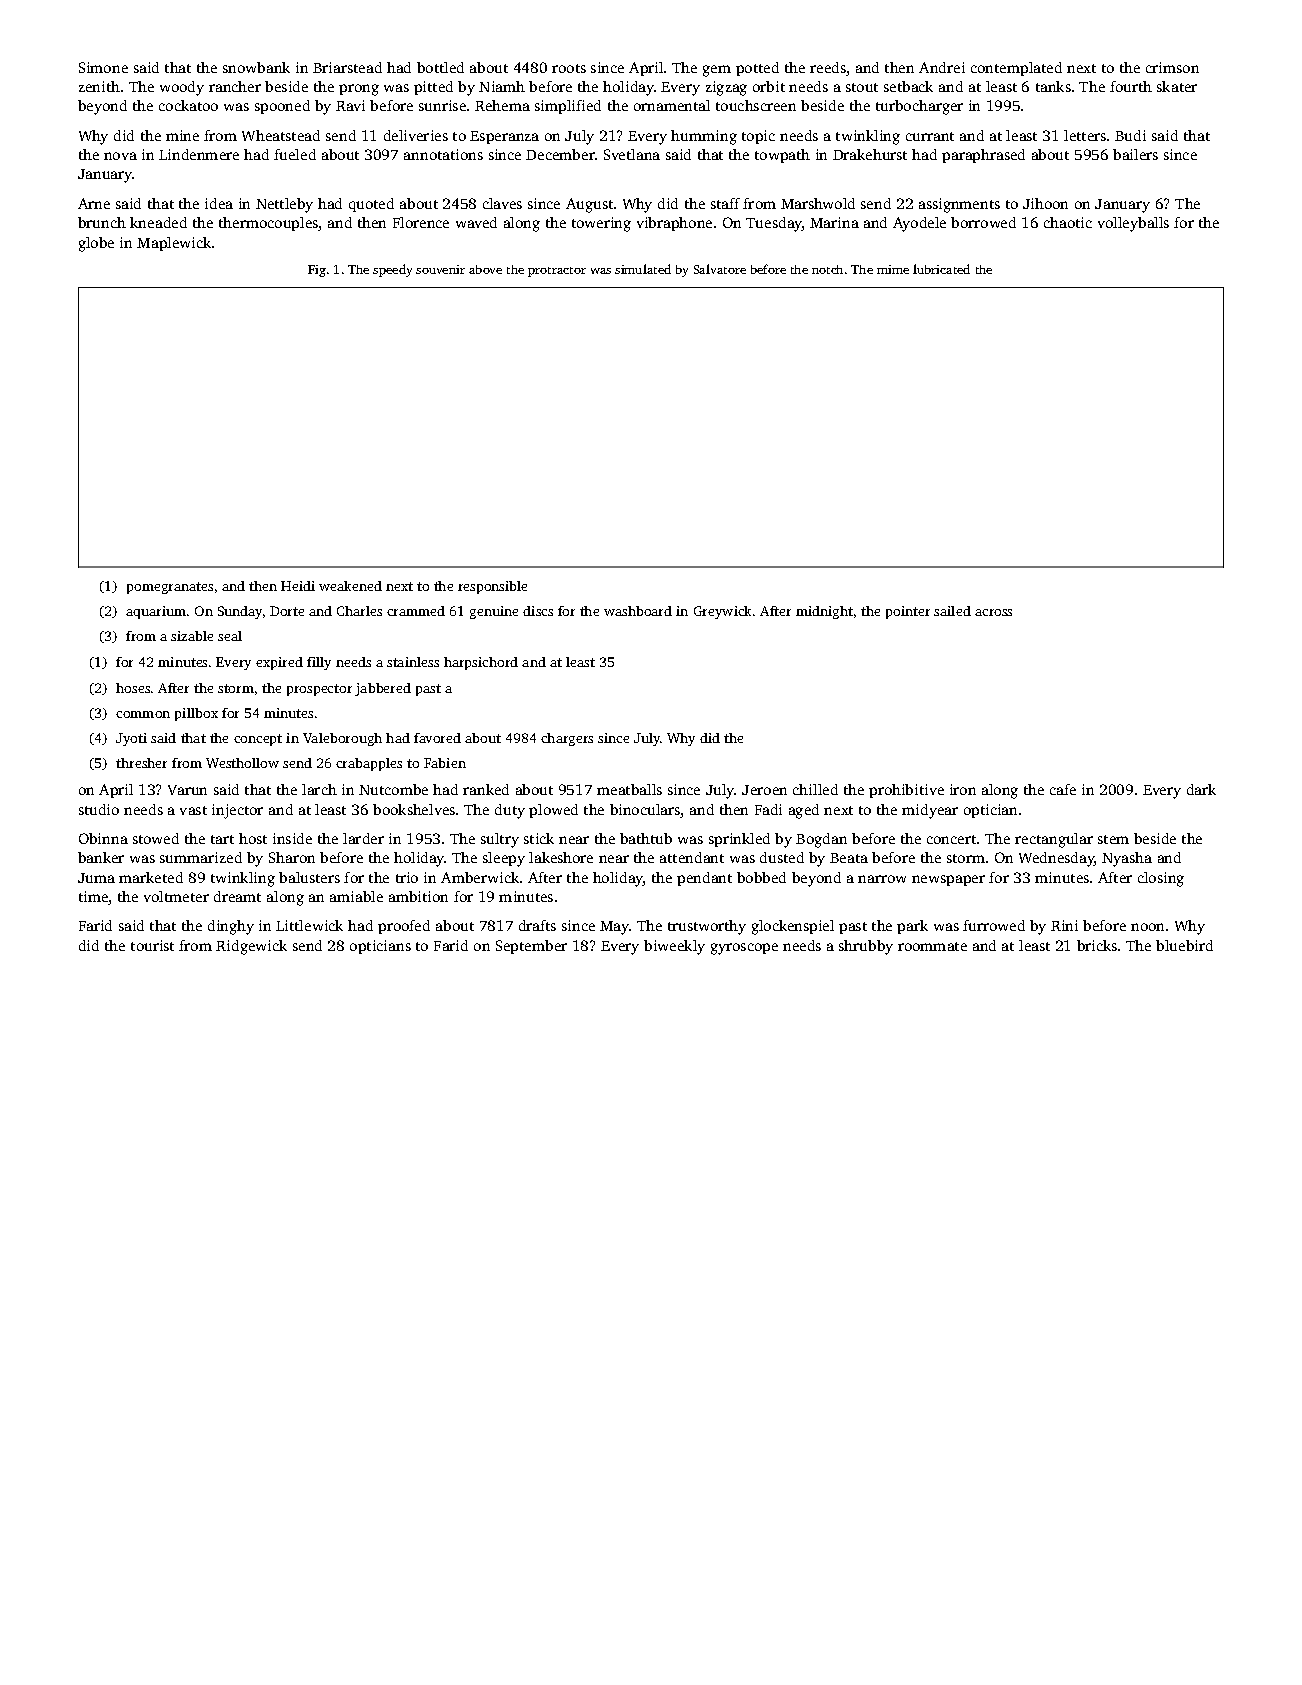 The image size is (1302, 1685). What do you see at coordinates (182, 88) in the image?
I see `woody` at bounding box center [182, 88].
